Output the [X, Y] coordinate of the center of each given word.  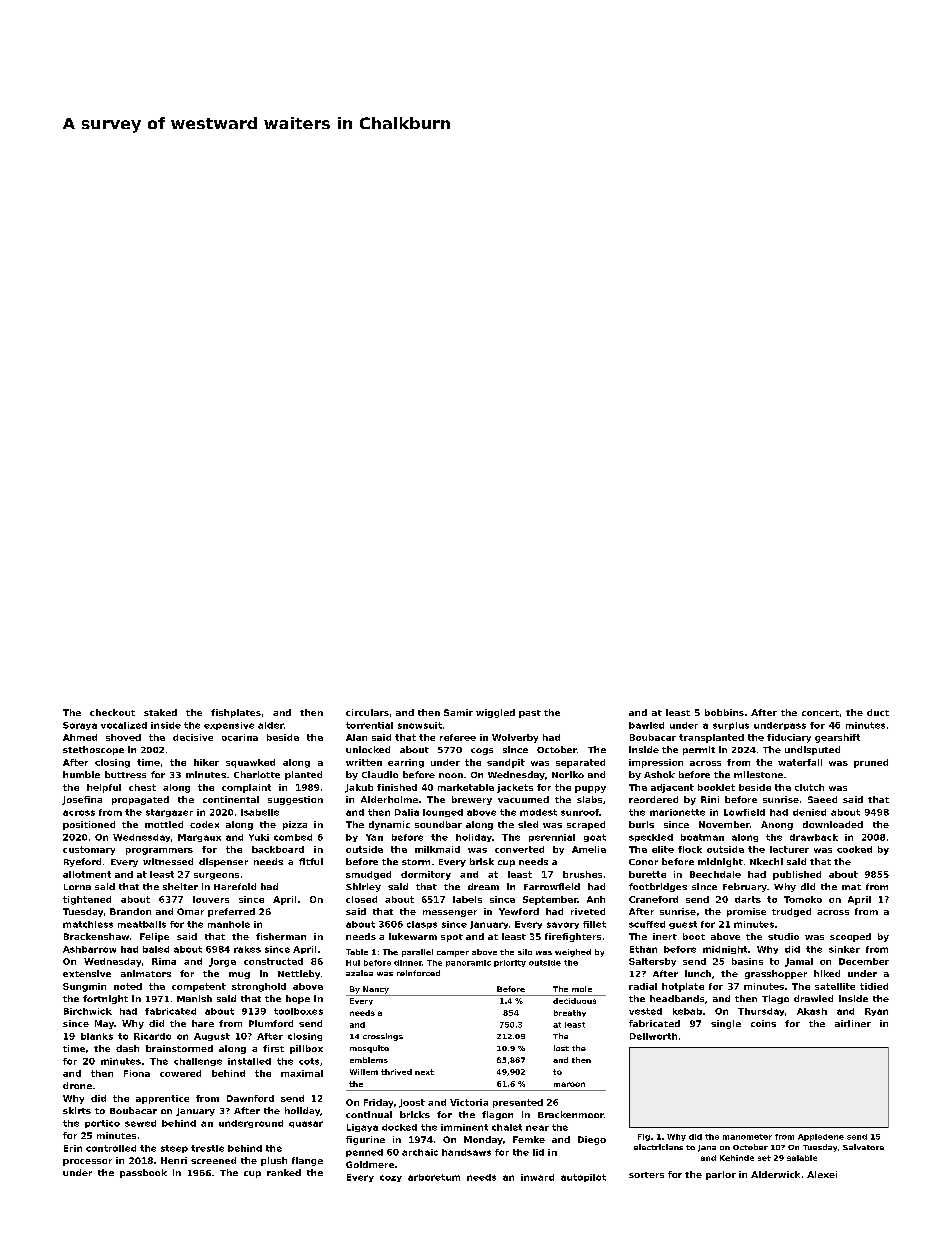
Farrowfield [552, 886]
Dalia [407, 812]
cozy [391, 1178]
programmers [159, 851]
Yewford [519, 911]
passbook [143, 1173]
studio [783, 936]
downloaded [833, 824]
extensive [87, 973]
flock [690, 849]
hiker [206, 762]
